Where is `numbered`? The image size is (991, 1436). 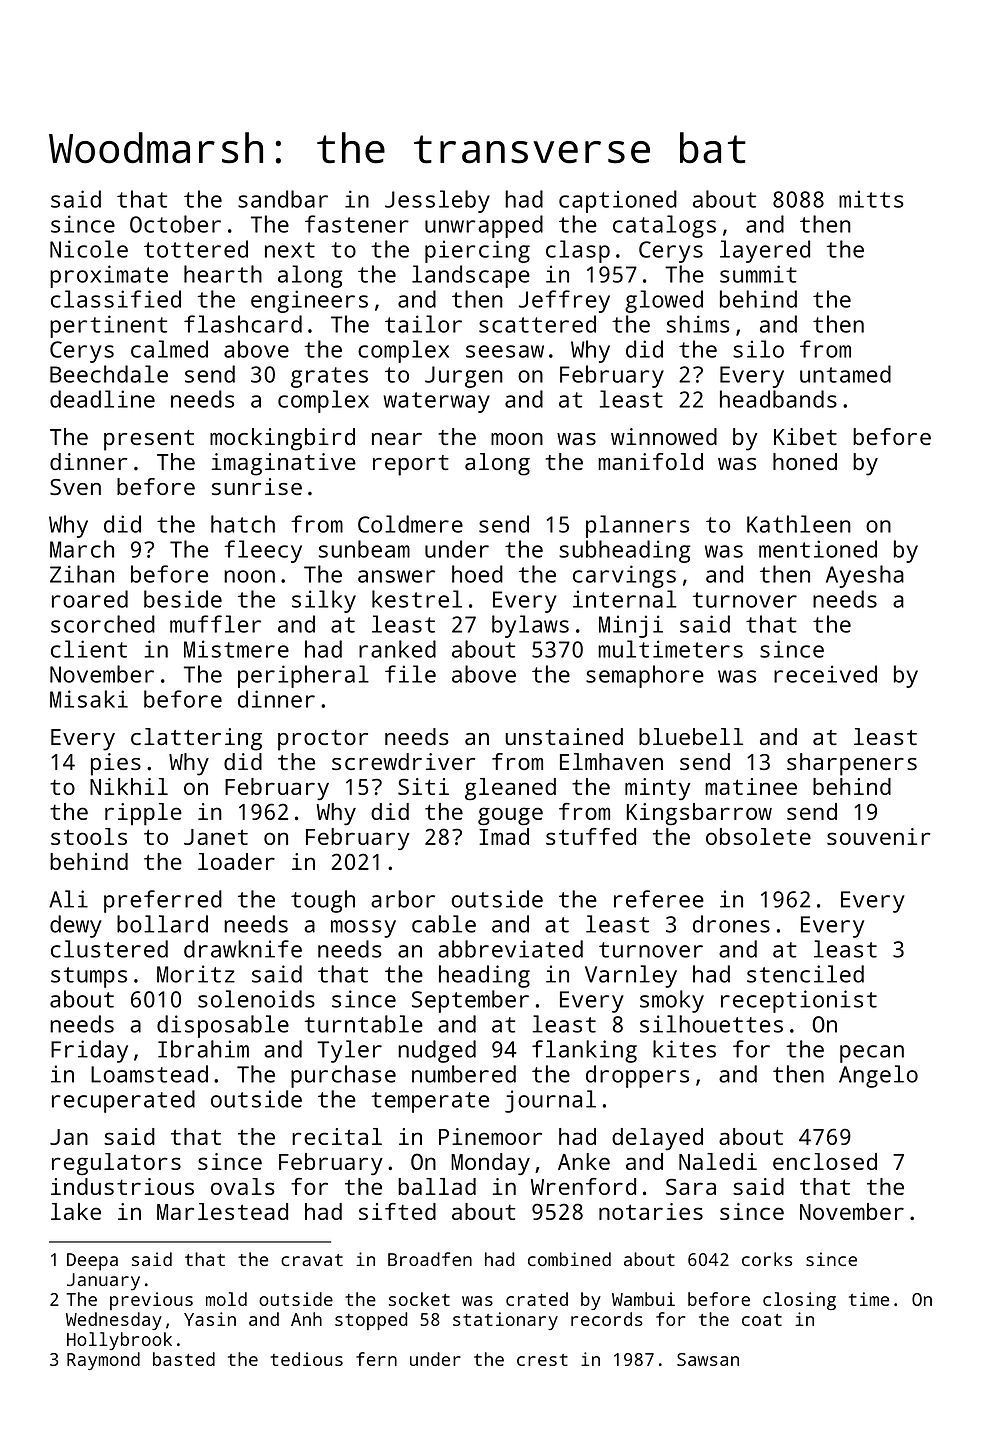 numbered is located at coordinates (464, 1074).
